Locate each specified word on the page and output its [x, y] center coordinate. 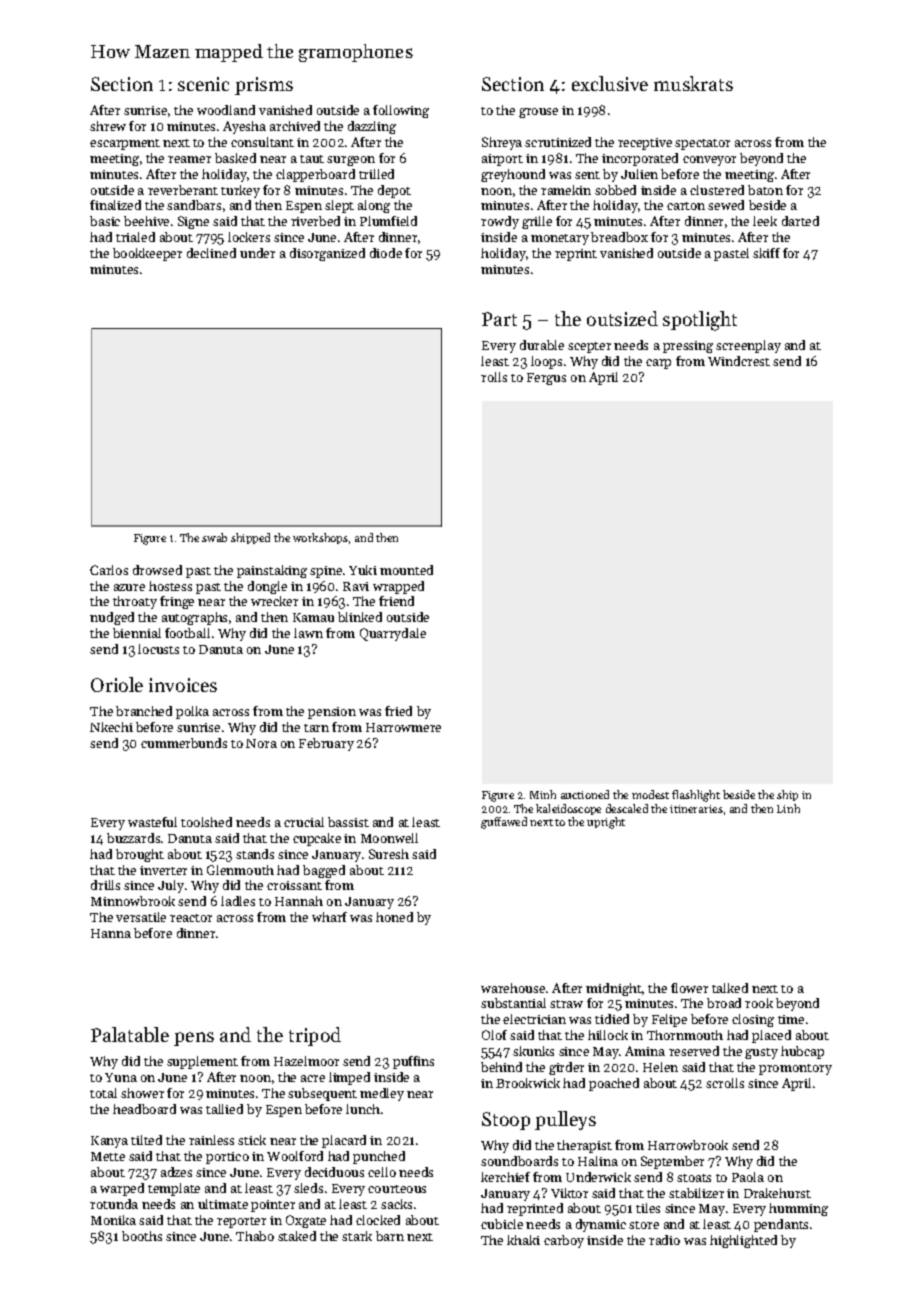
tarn [316, 728]
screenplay [748, 346]
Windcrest [739, 361]
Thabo [255, 1236]
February [326, 744]
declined [211, 253]
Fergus [546, 379]
